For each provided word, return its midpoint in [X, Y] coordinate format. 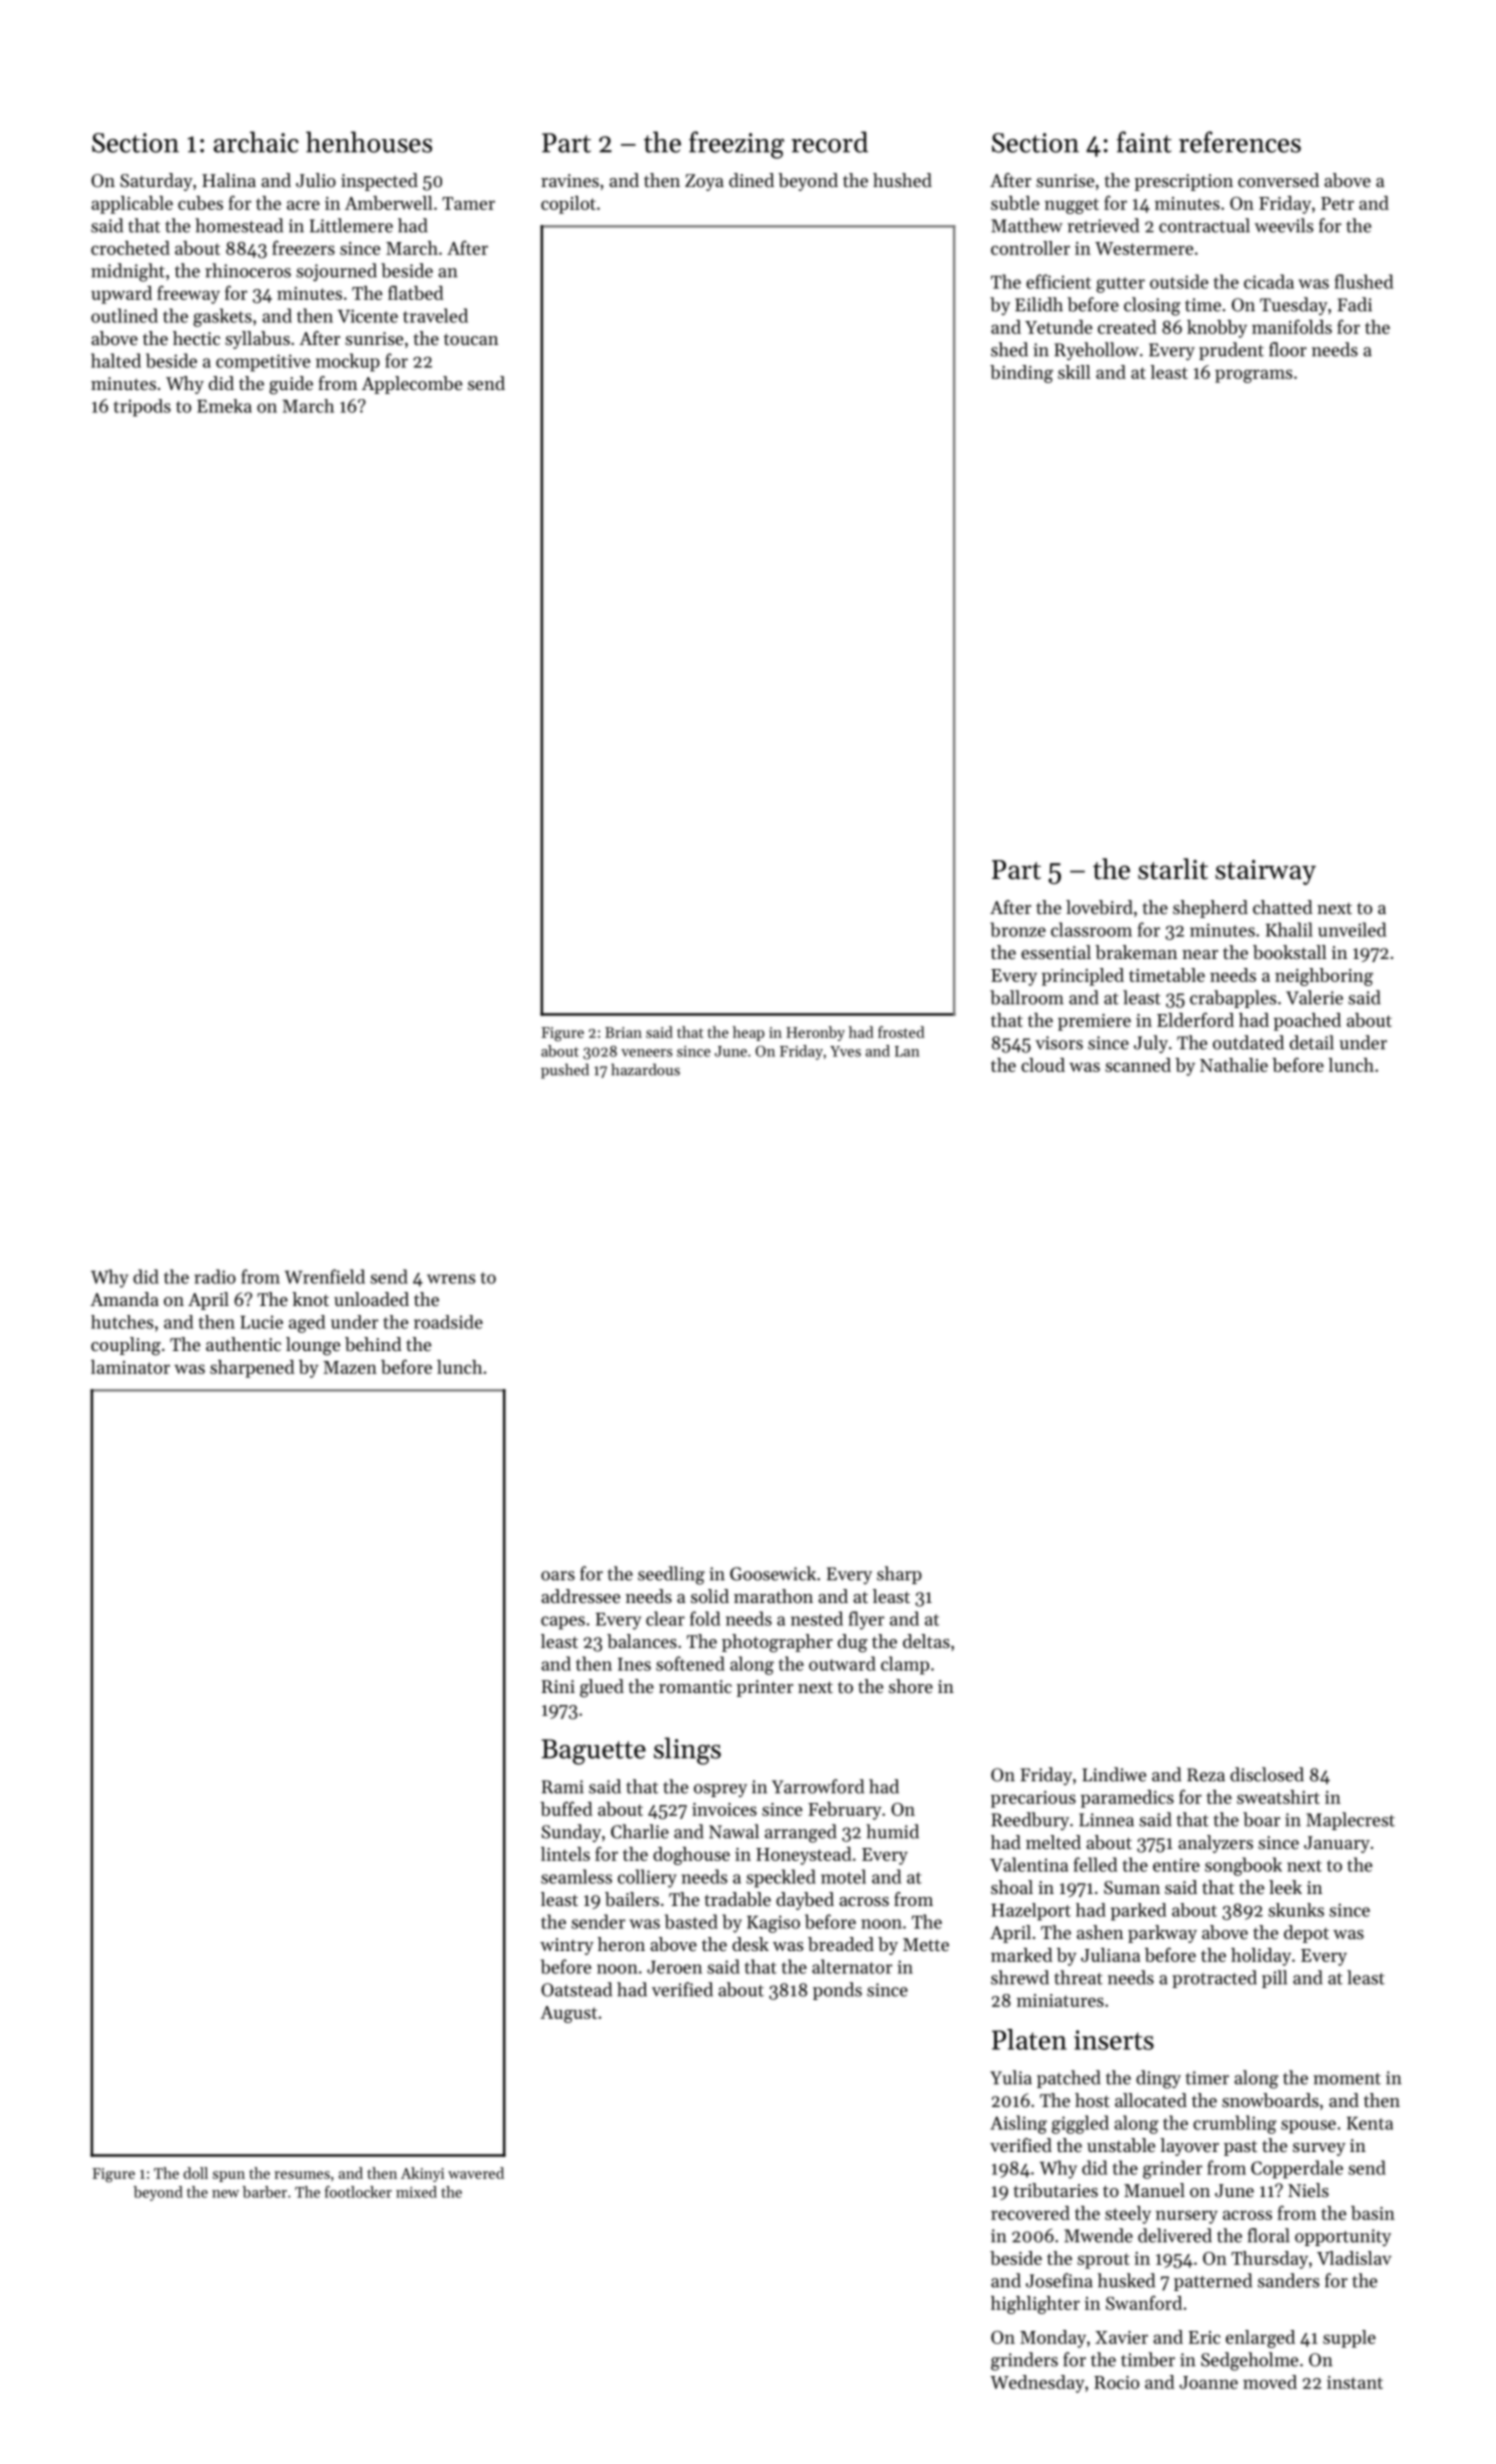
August [568, 2014]
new [225, 2194]
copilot [568, 205]
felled [1095, 1864]
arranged [801, 1833]
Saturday [156, 182]
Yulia [1011, 2077]
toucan [471, 339]
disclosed [1267, 1774]
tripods [142, 408]
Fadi [1354, 304]
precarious [1033, 1799]
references [1240, 142]
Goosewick [773, 1573]
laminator [130, 1367]
